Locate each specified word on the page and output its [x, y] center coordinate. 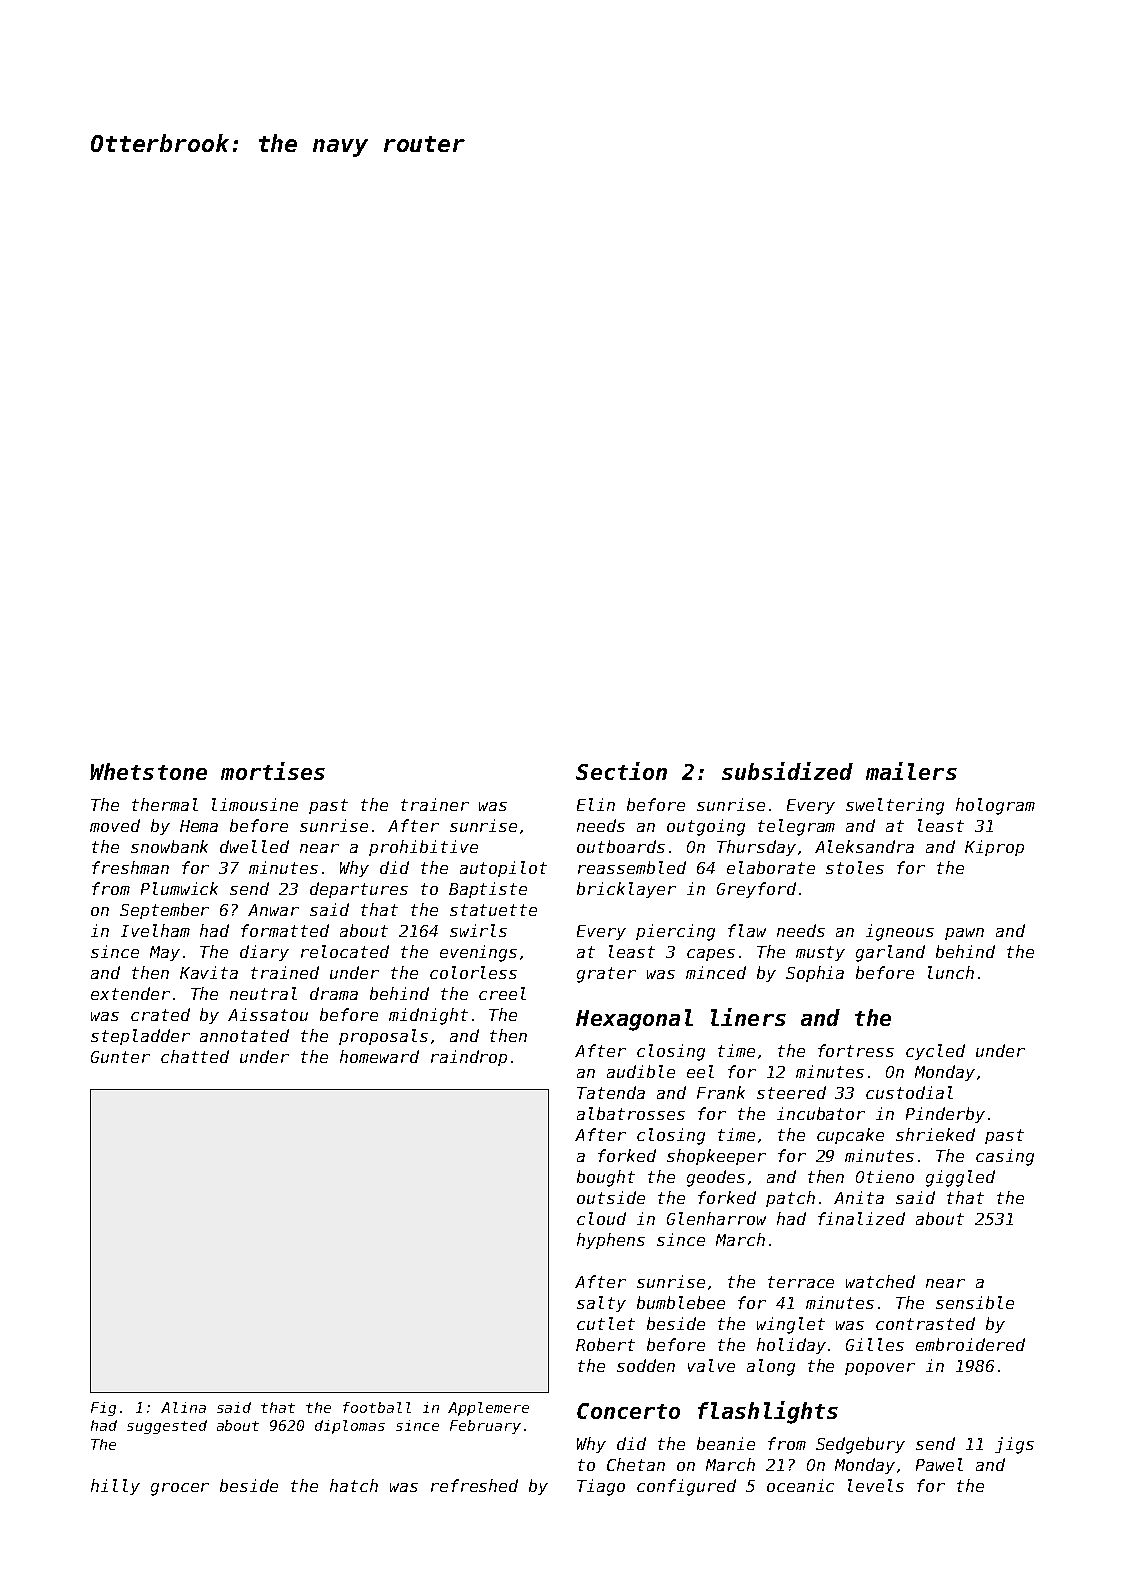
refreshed [474, 1485]
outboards [621, 846]
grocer [180, 1489]
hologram [995, 806]
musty [820, 953]
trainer [435, 804]
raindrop [469, 1058]
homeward [379, 1056]
